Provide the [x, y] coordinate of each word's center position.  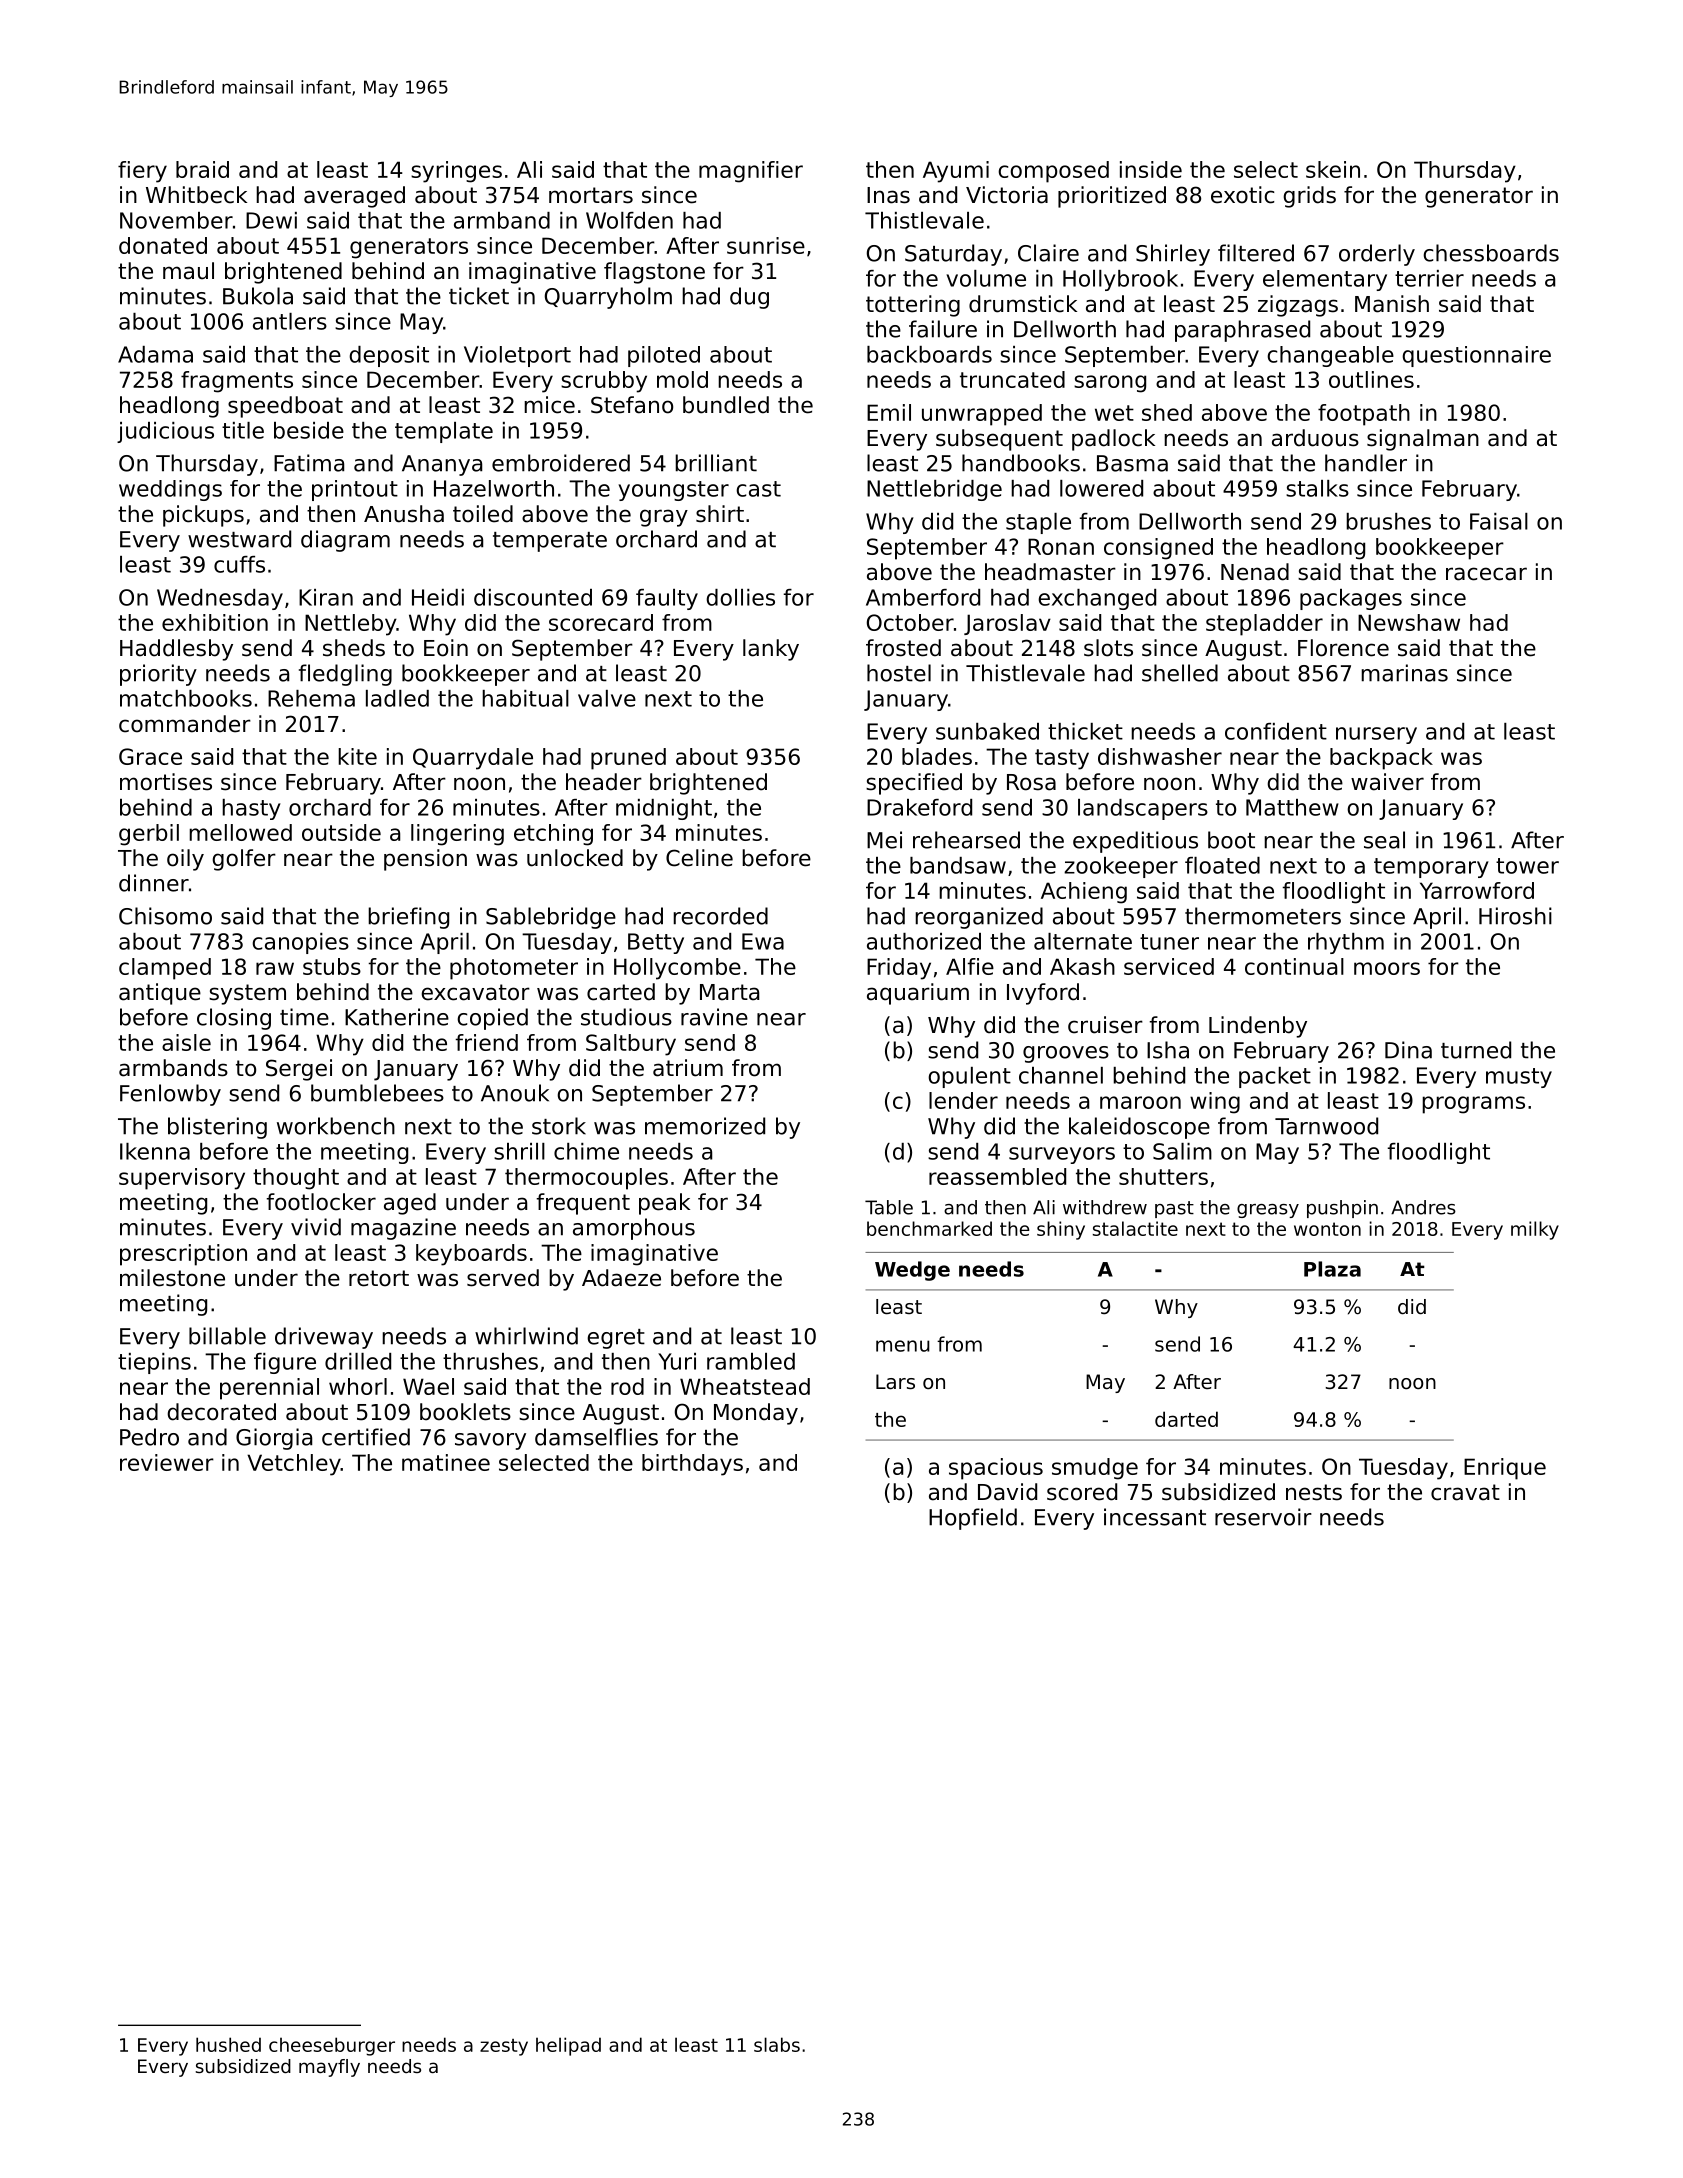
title [243, 430]
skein [1333, 169]
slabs [777, 2044]
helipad [568, 2046]
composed [1053, 172]
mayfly [329, 2068]
